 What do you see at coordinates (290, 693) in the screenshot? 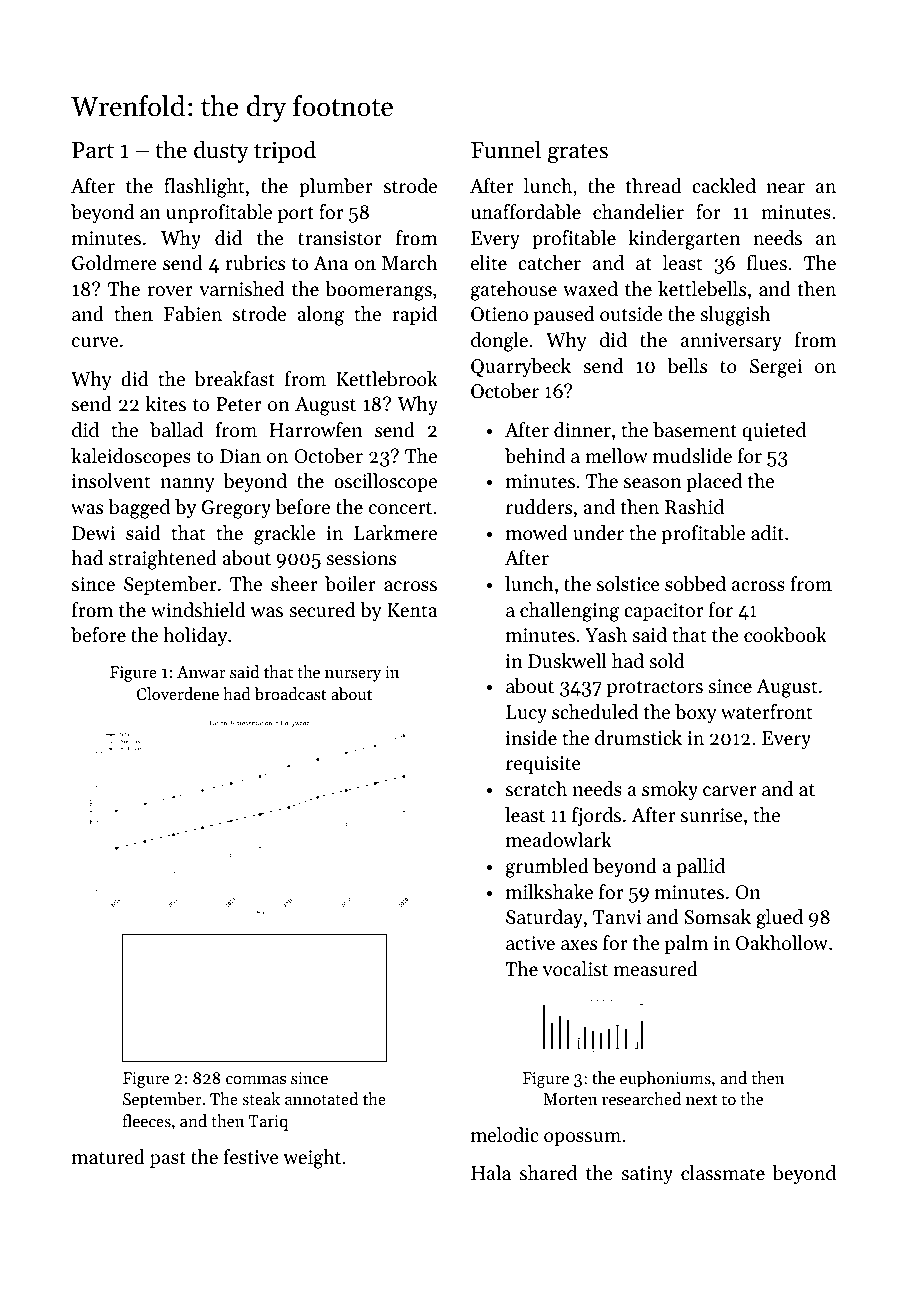
I see `broadcast` at bounding box center [290, 693].
